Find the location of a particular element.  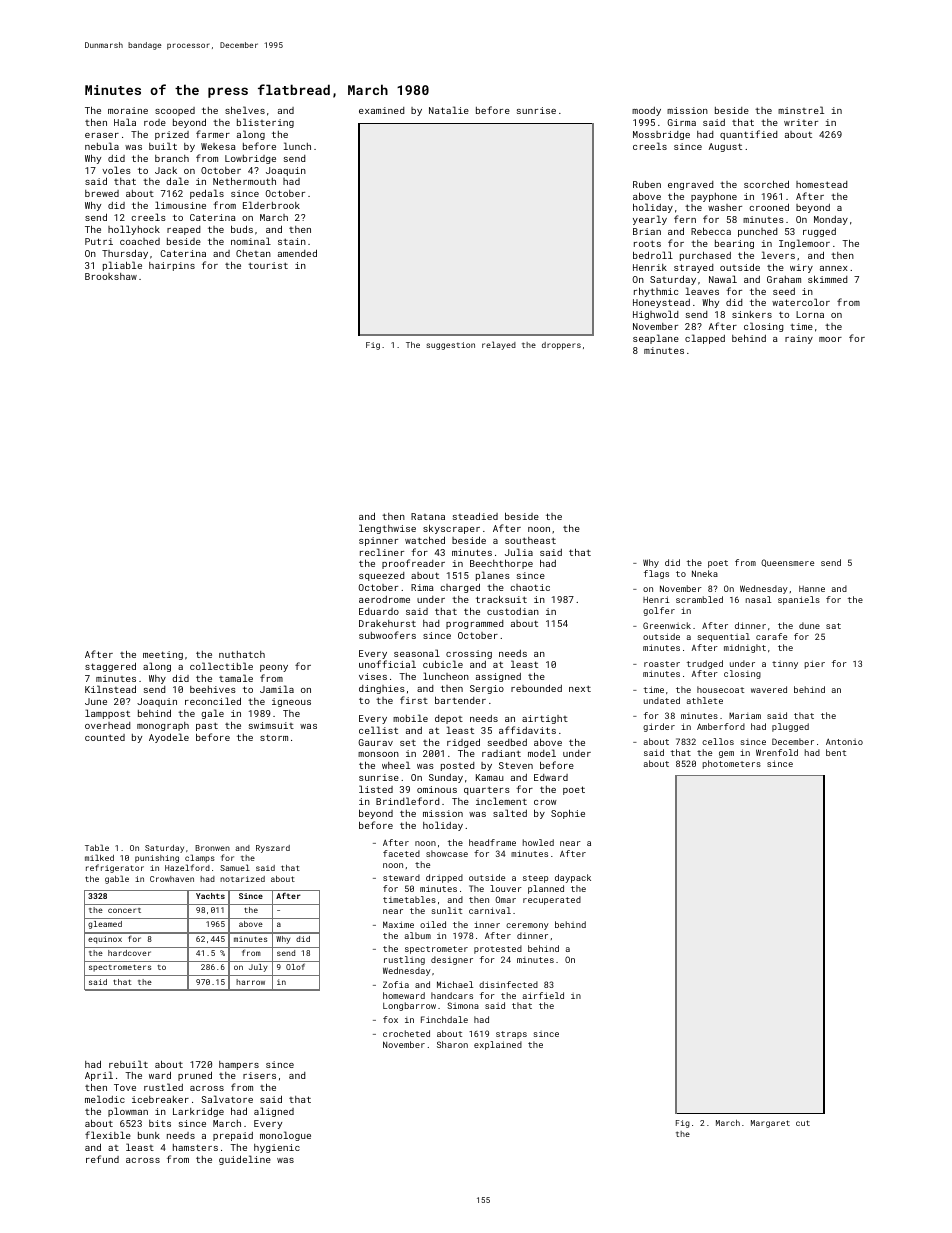

clapped is located at coordinates (705, 339).
